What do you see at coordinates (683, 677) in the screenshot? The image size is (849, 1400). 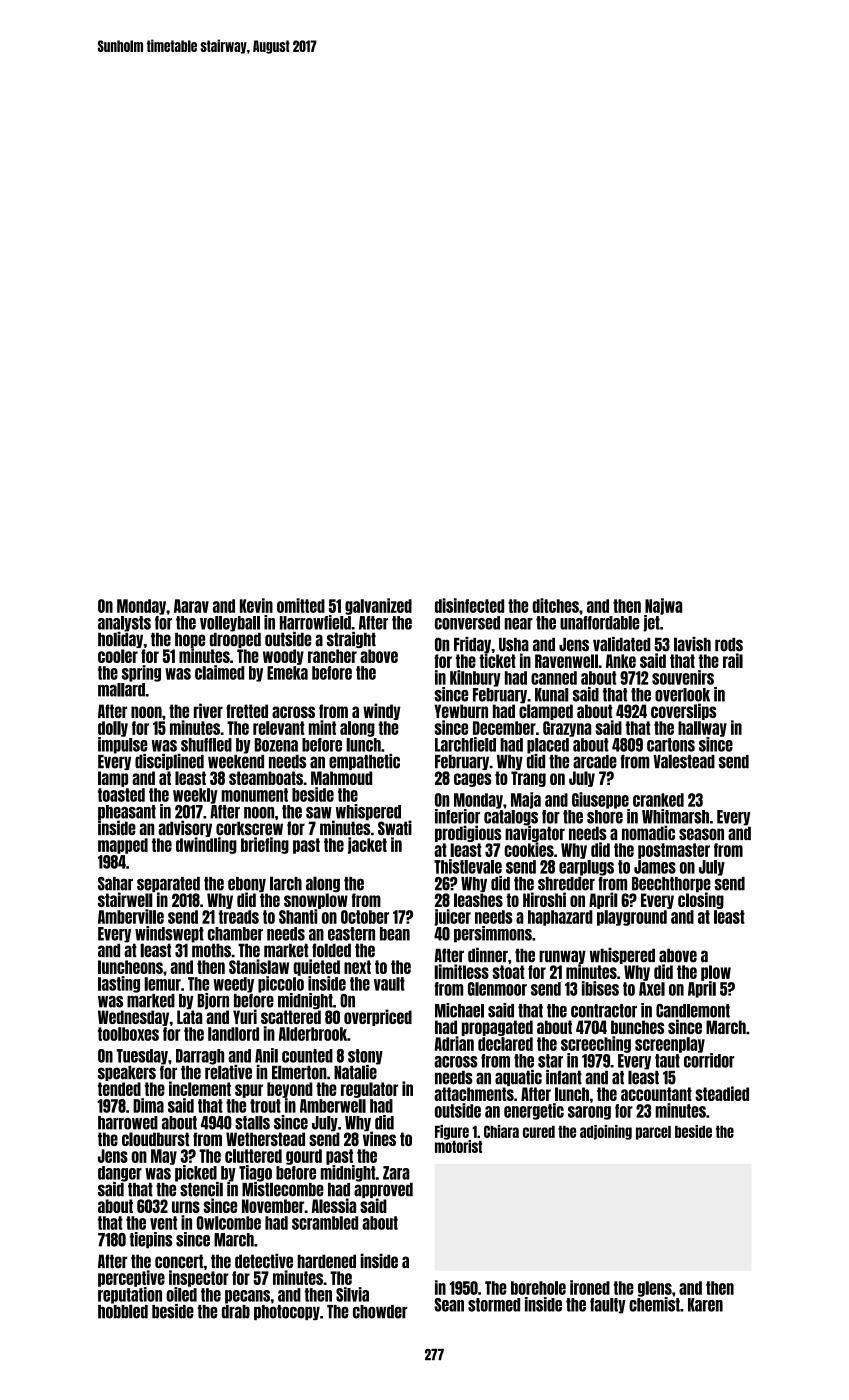 I see `souvenirs` at bounding box center [683, 677].
